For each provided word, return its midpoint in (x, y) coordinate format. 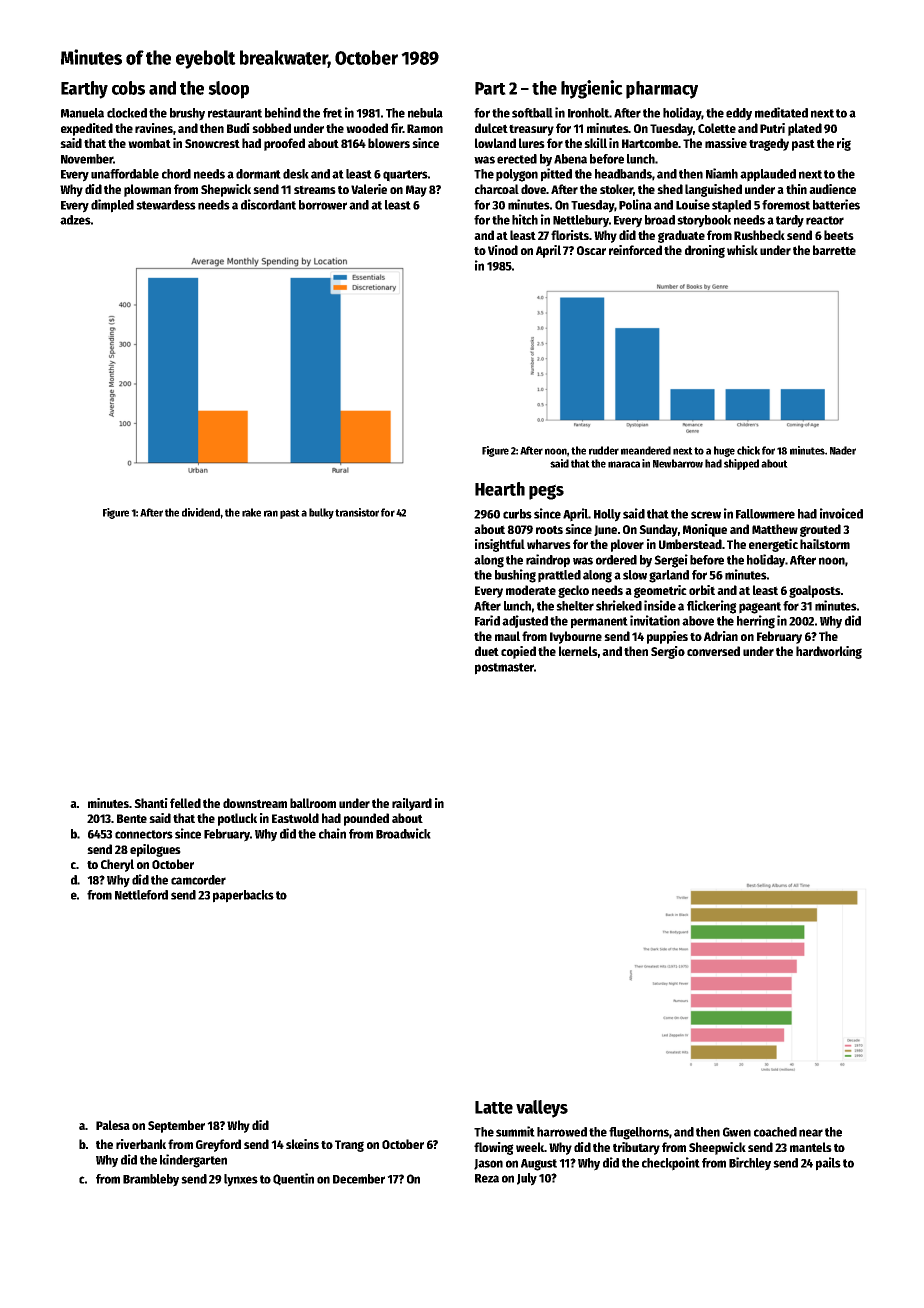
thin (796, 189)
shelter (575, 606)
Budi (238, 128)
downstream (255, 803)
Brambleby (151, 1180)
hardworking (829, 652)
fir (397, 128)
